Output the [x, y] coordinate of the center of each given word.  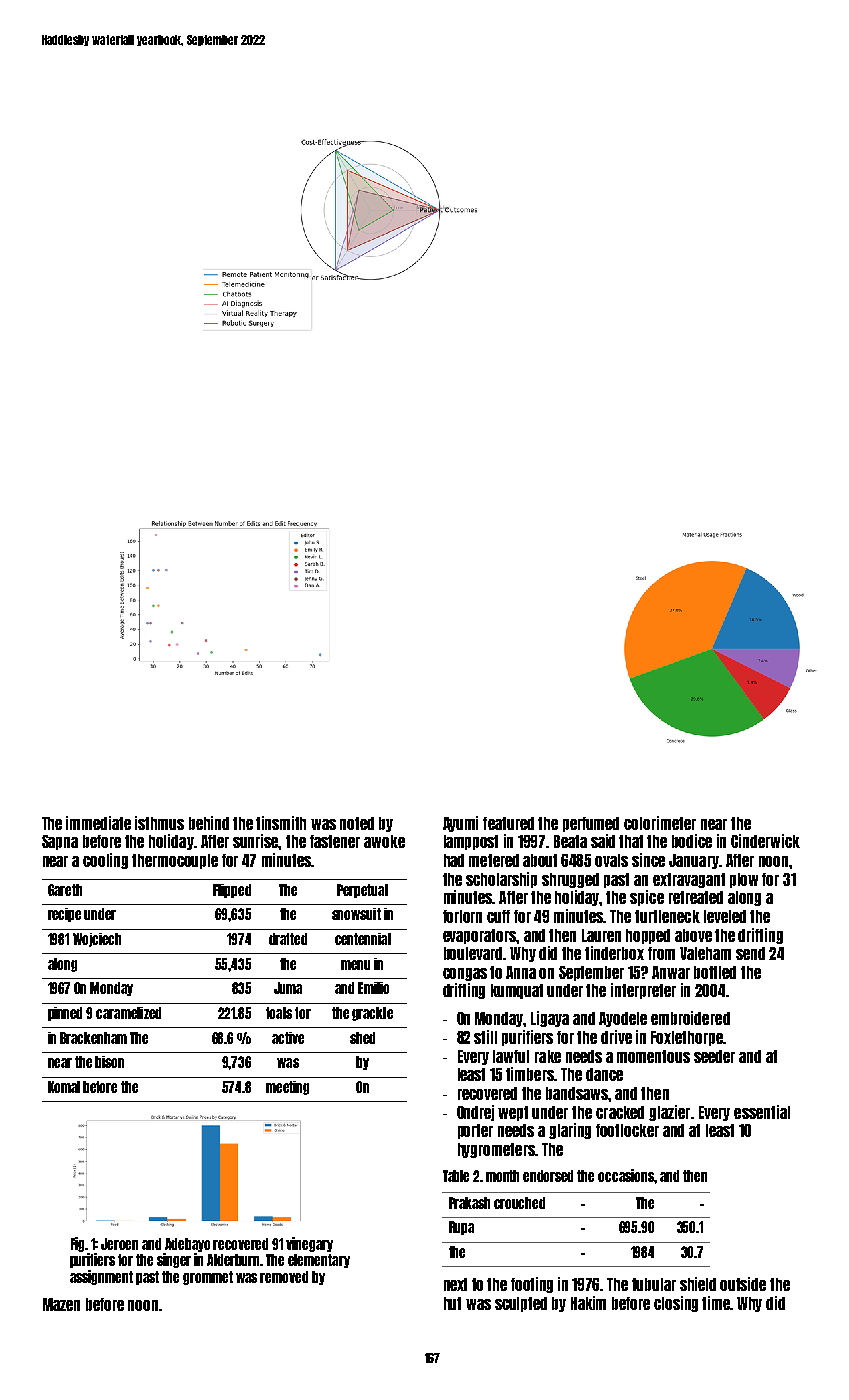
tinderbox [614, 953]
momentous [653, 1056]
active [288, 1038]
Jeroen [119, 1244]
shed [362, 1038]
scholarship [501, 880]
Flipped [232, 891]
